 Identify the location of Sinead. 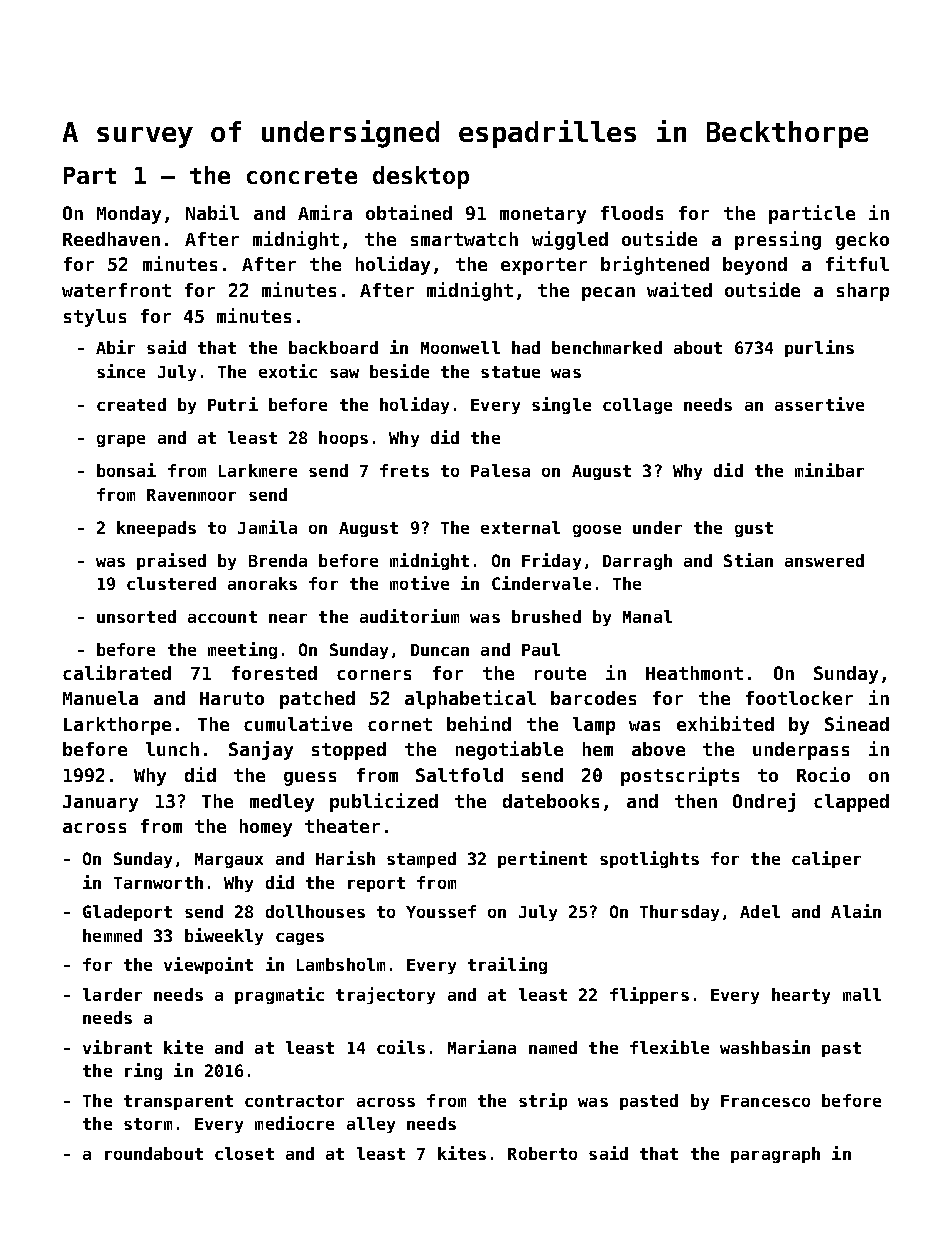
(857, 723).
